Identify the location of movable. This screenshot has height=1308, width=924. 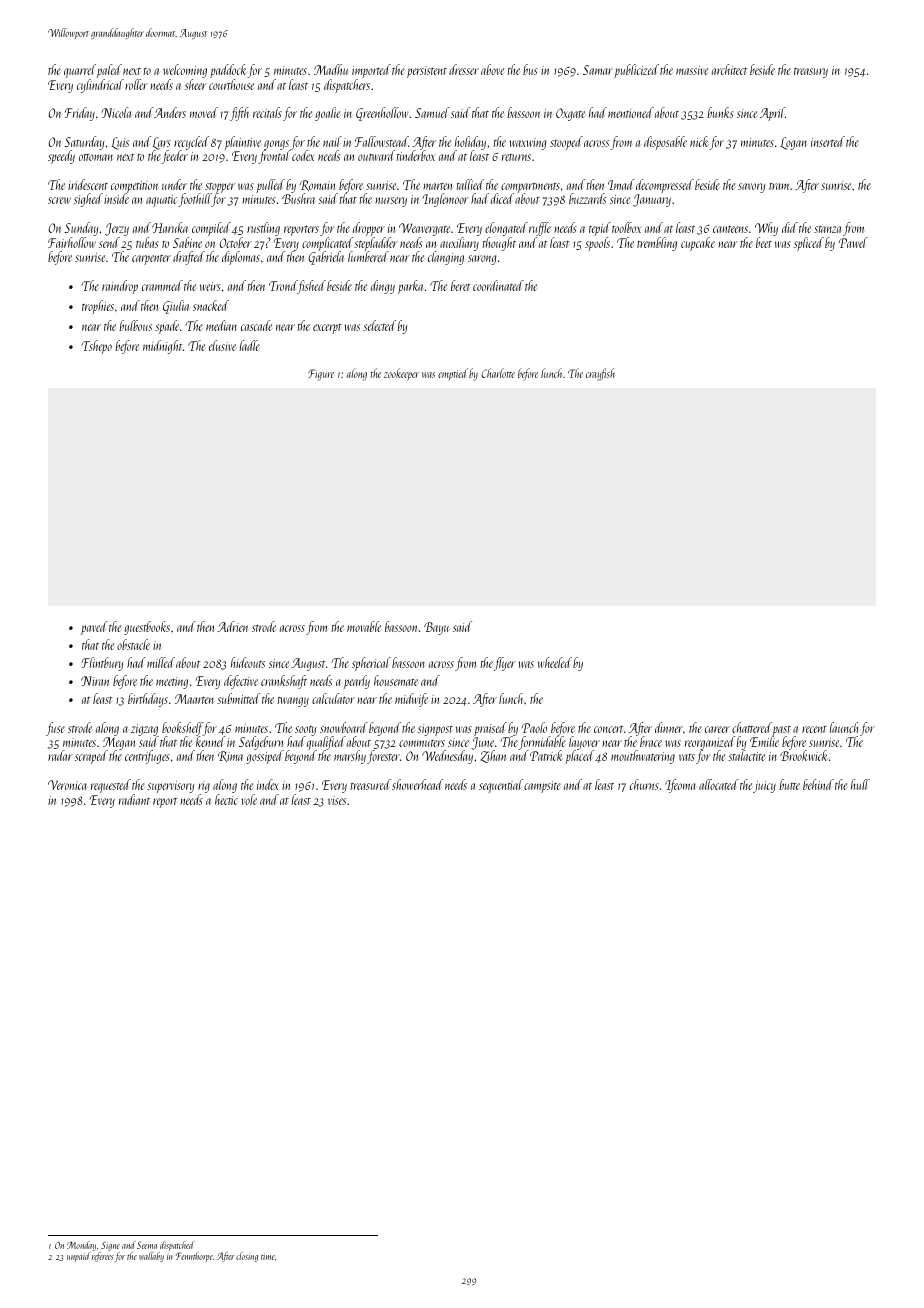
(364, 626).
